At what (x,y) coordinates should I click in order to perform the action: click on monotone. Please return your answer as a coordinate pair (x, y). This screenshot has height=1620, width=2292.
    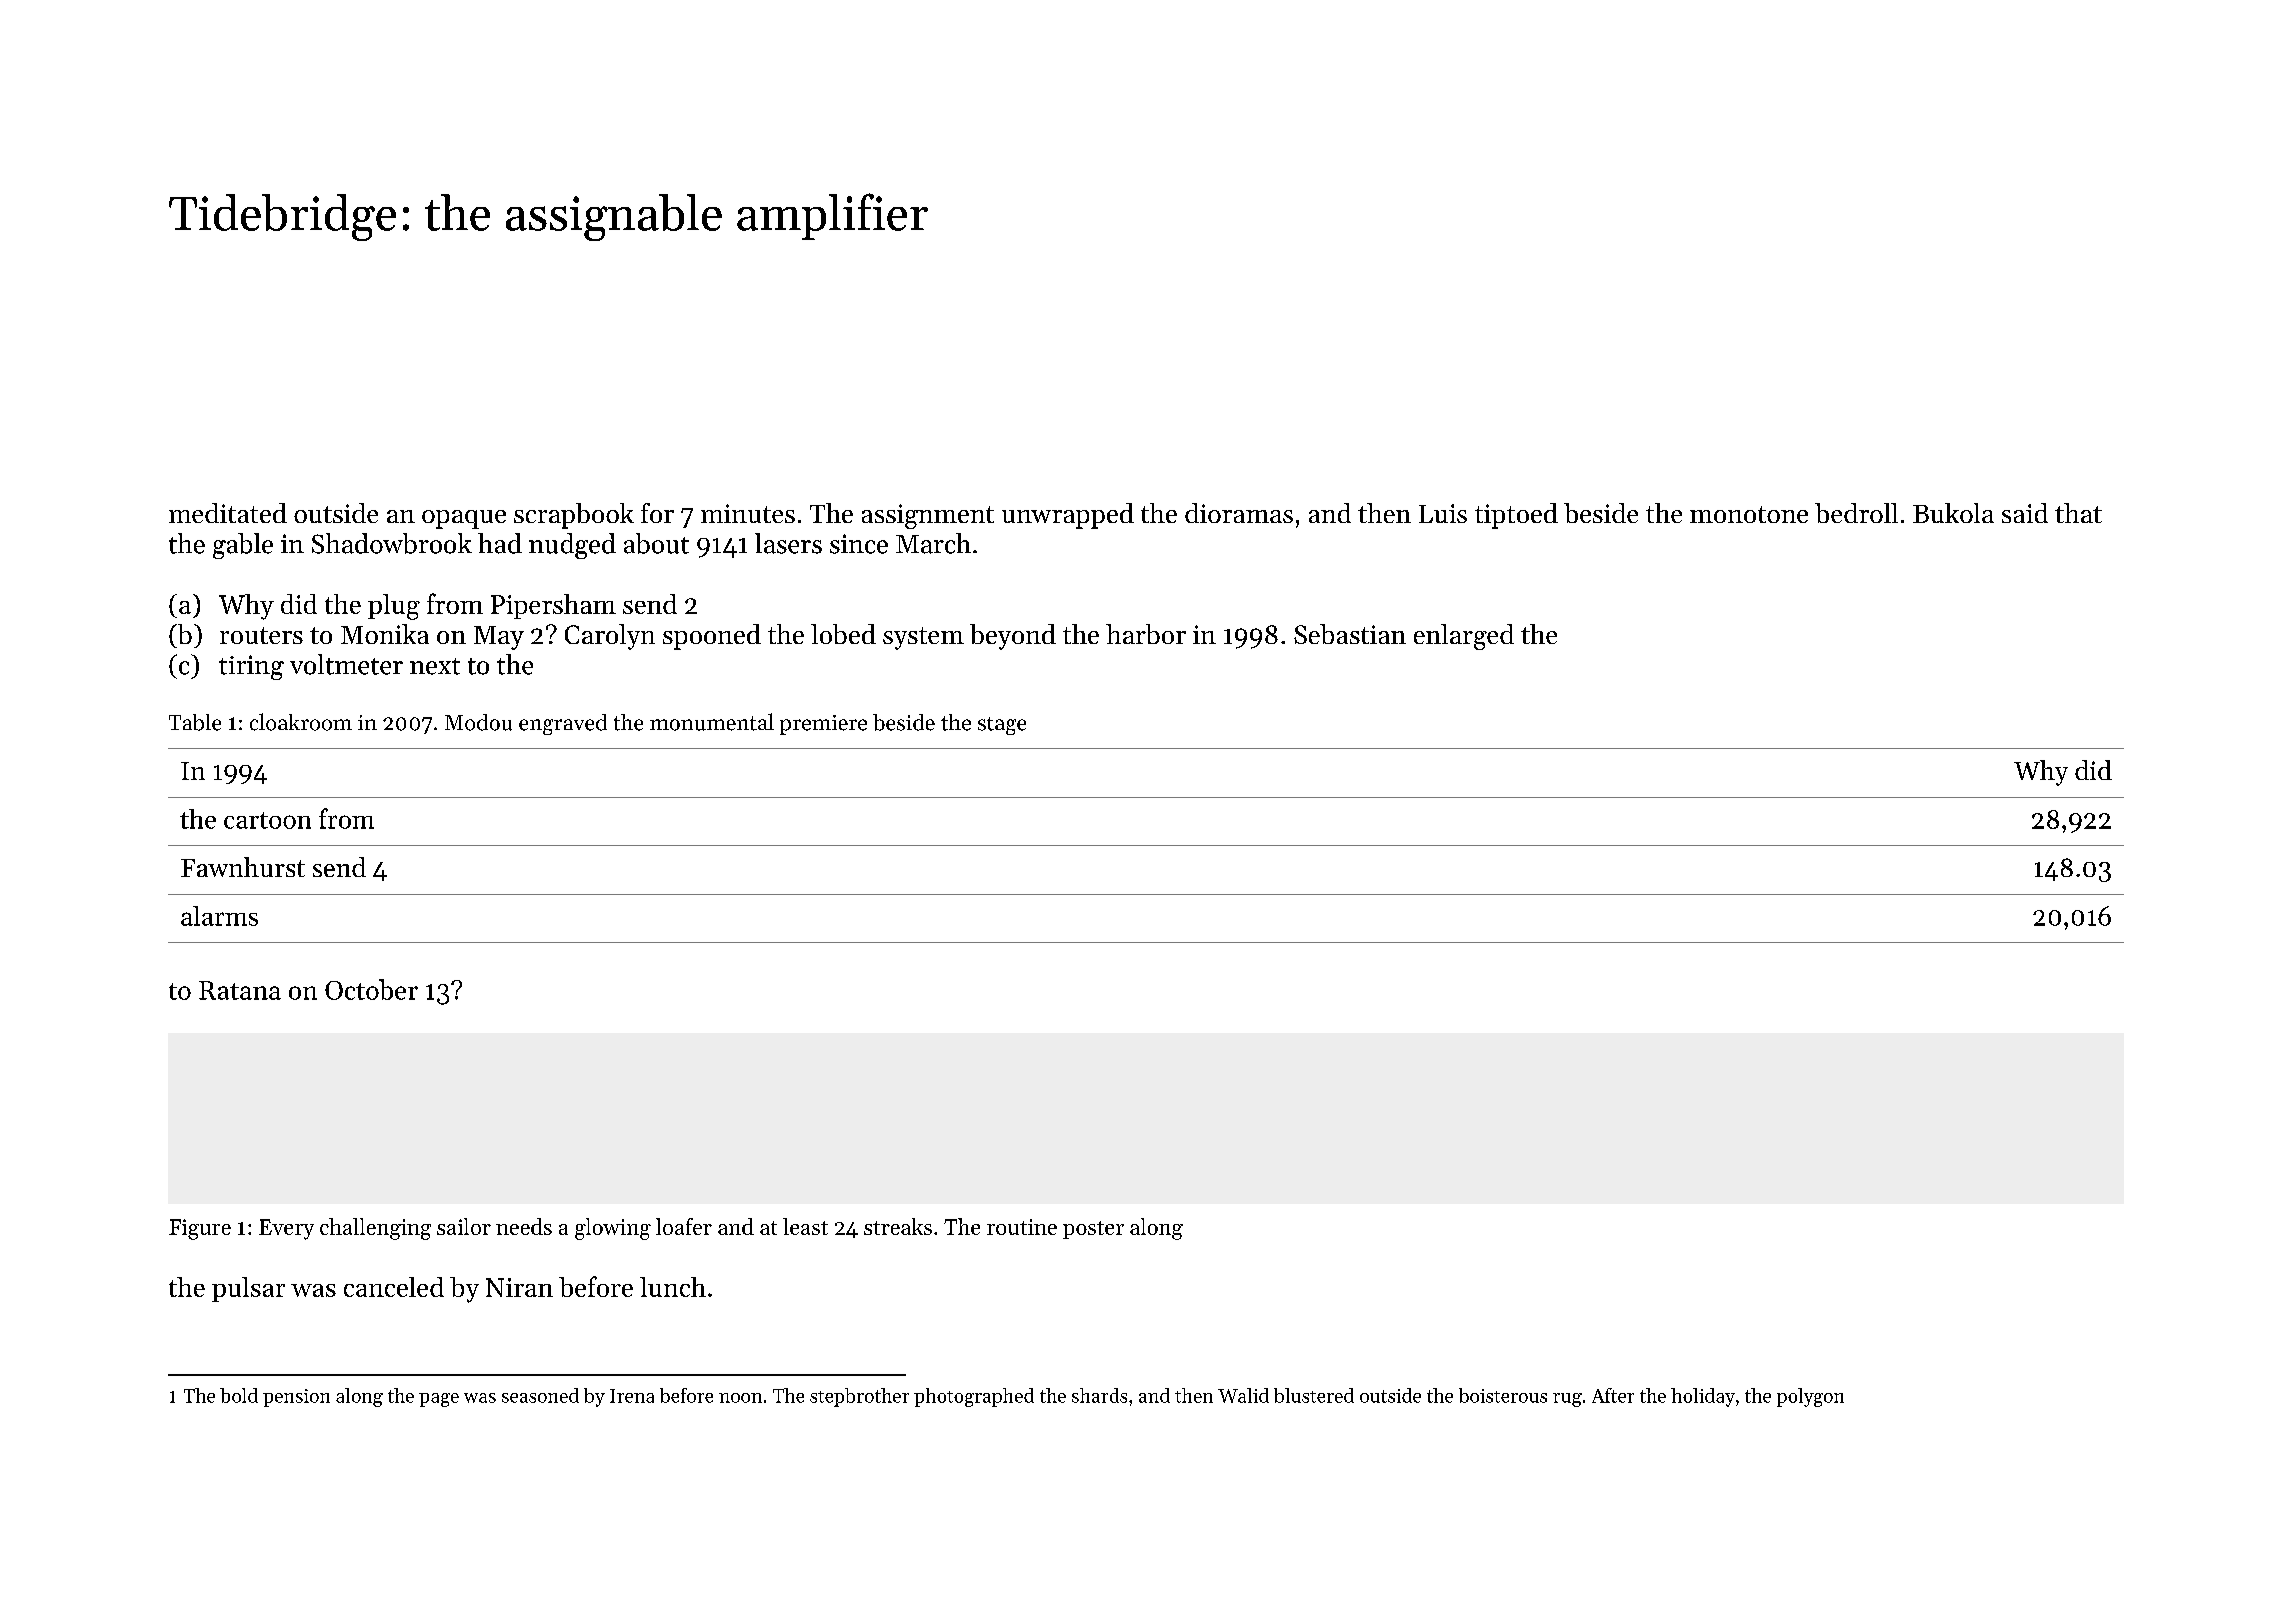
    Looking at the image, I should click on (1749, 514).
